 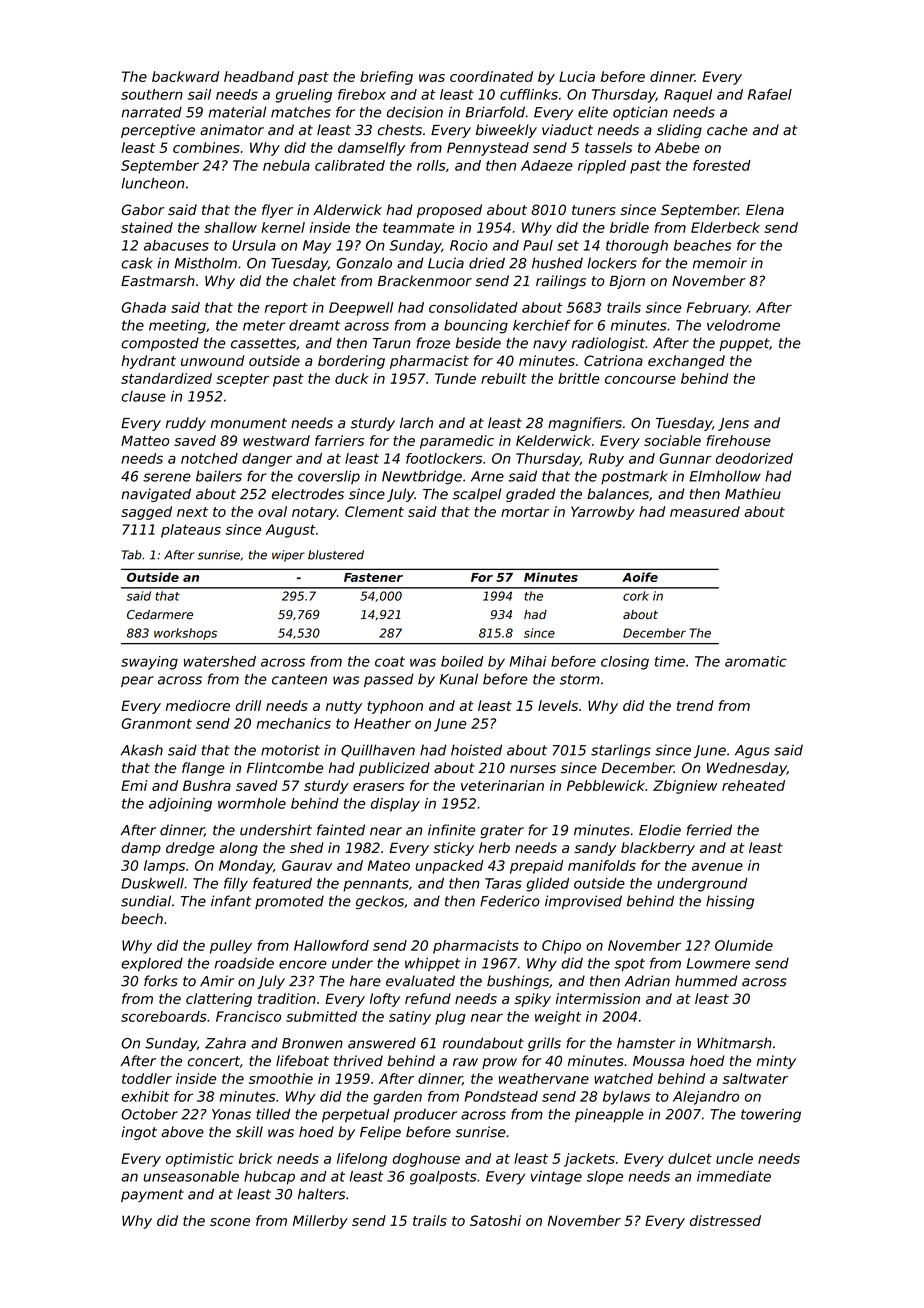 I want to click on measured, so click(x=705, y=511).
